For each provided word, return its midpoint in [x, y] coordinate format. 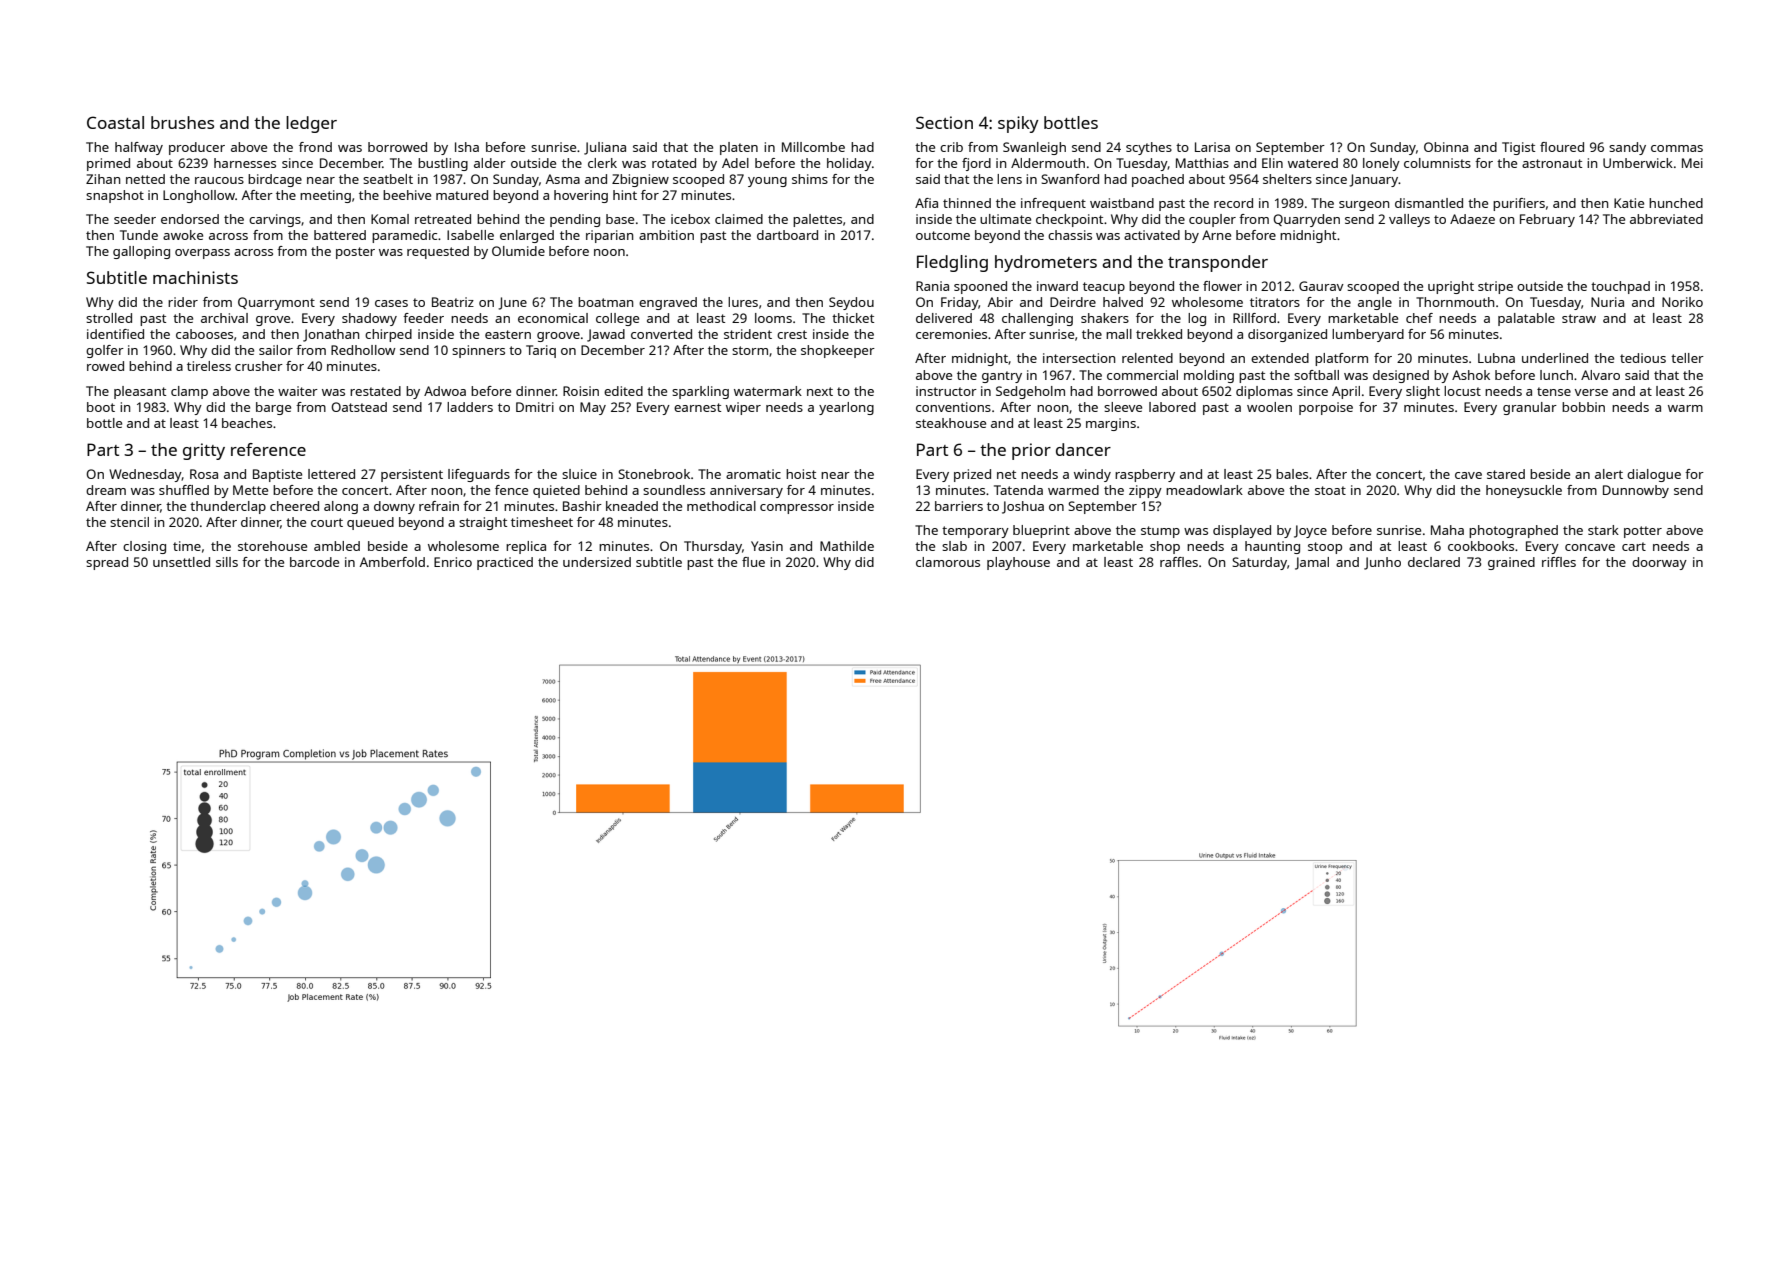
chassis [1070, 235]
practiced [505, 563]
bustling [443, 164]
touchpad [1620, 287]
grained [1511, 563]
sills [227, 562]
